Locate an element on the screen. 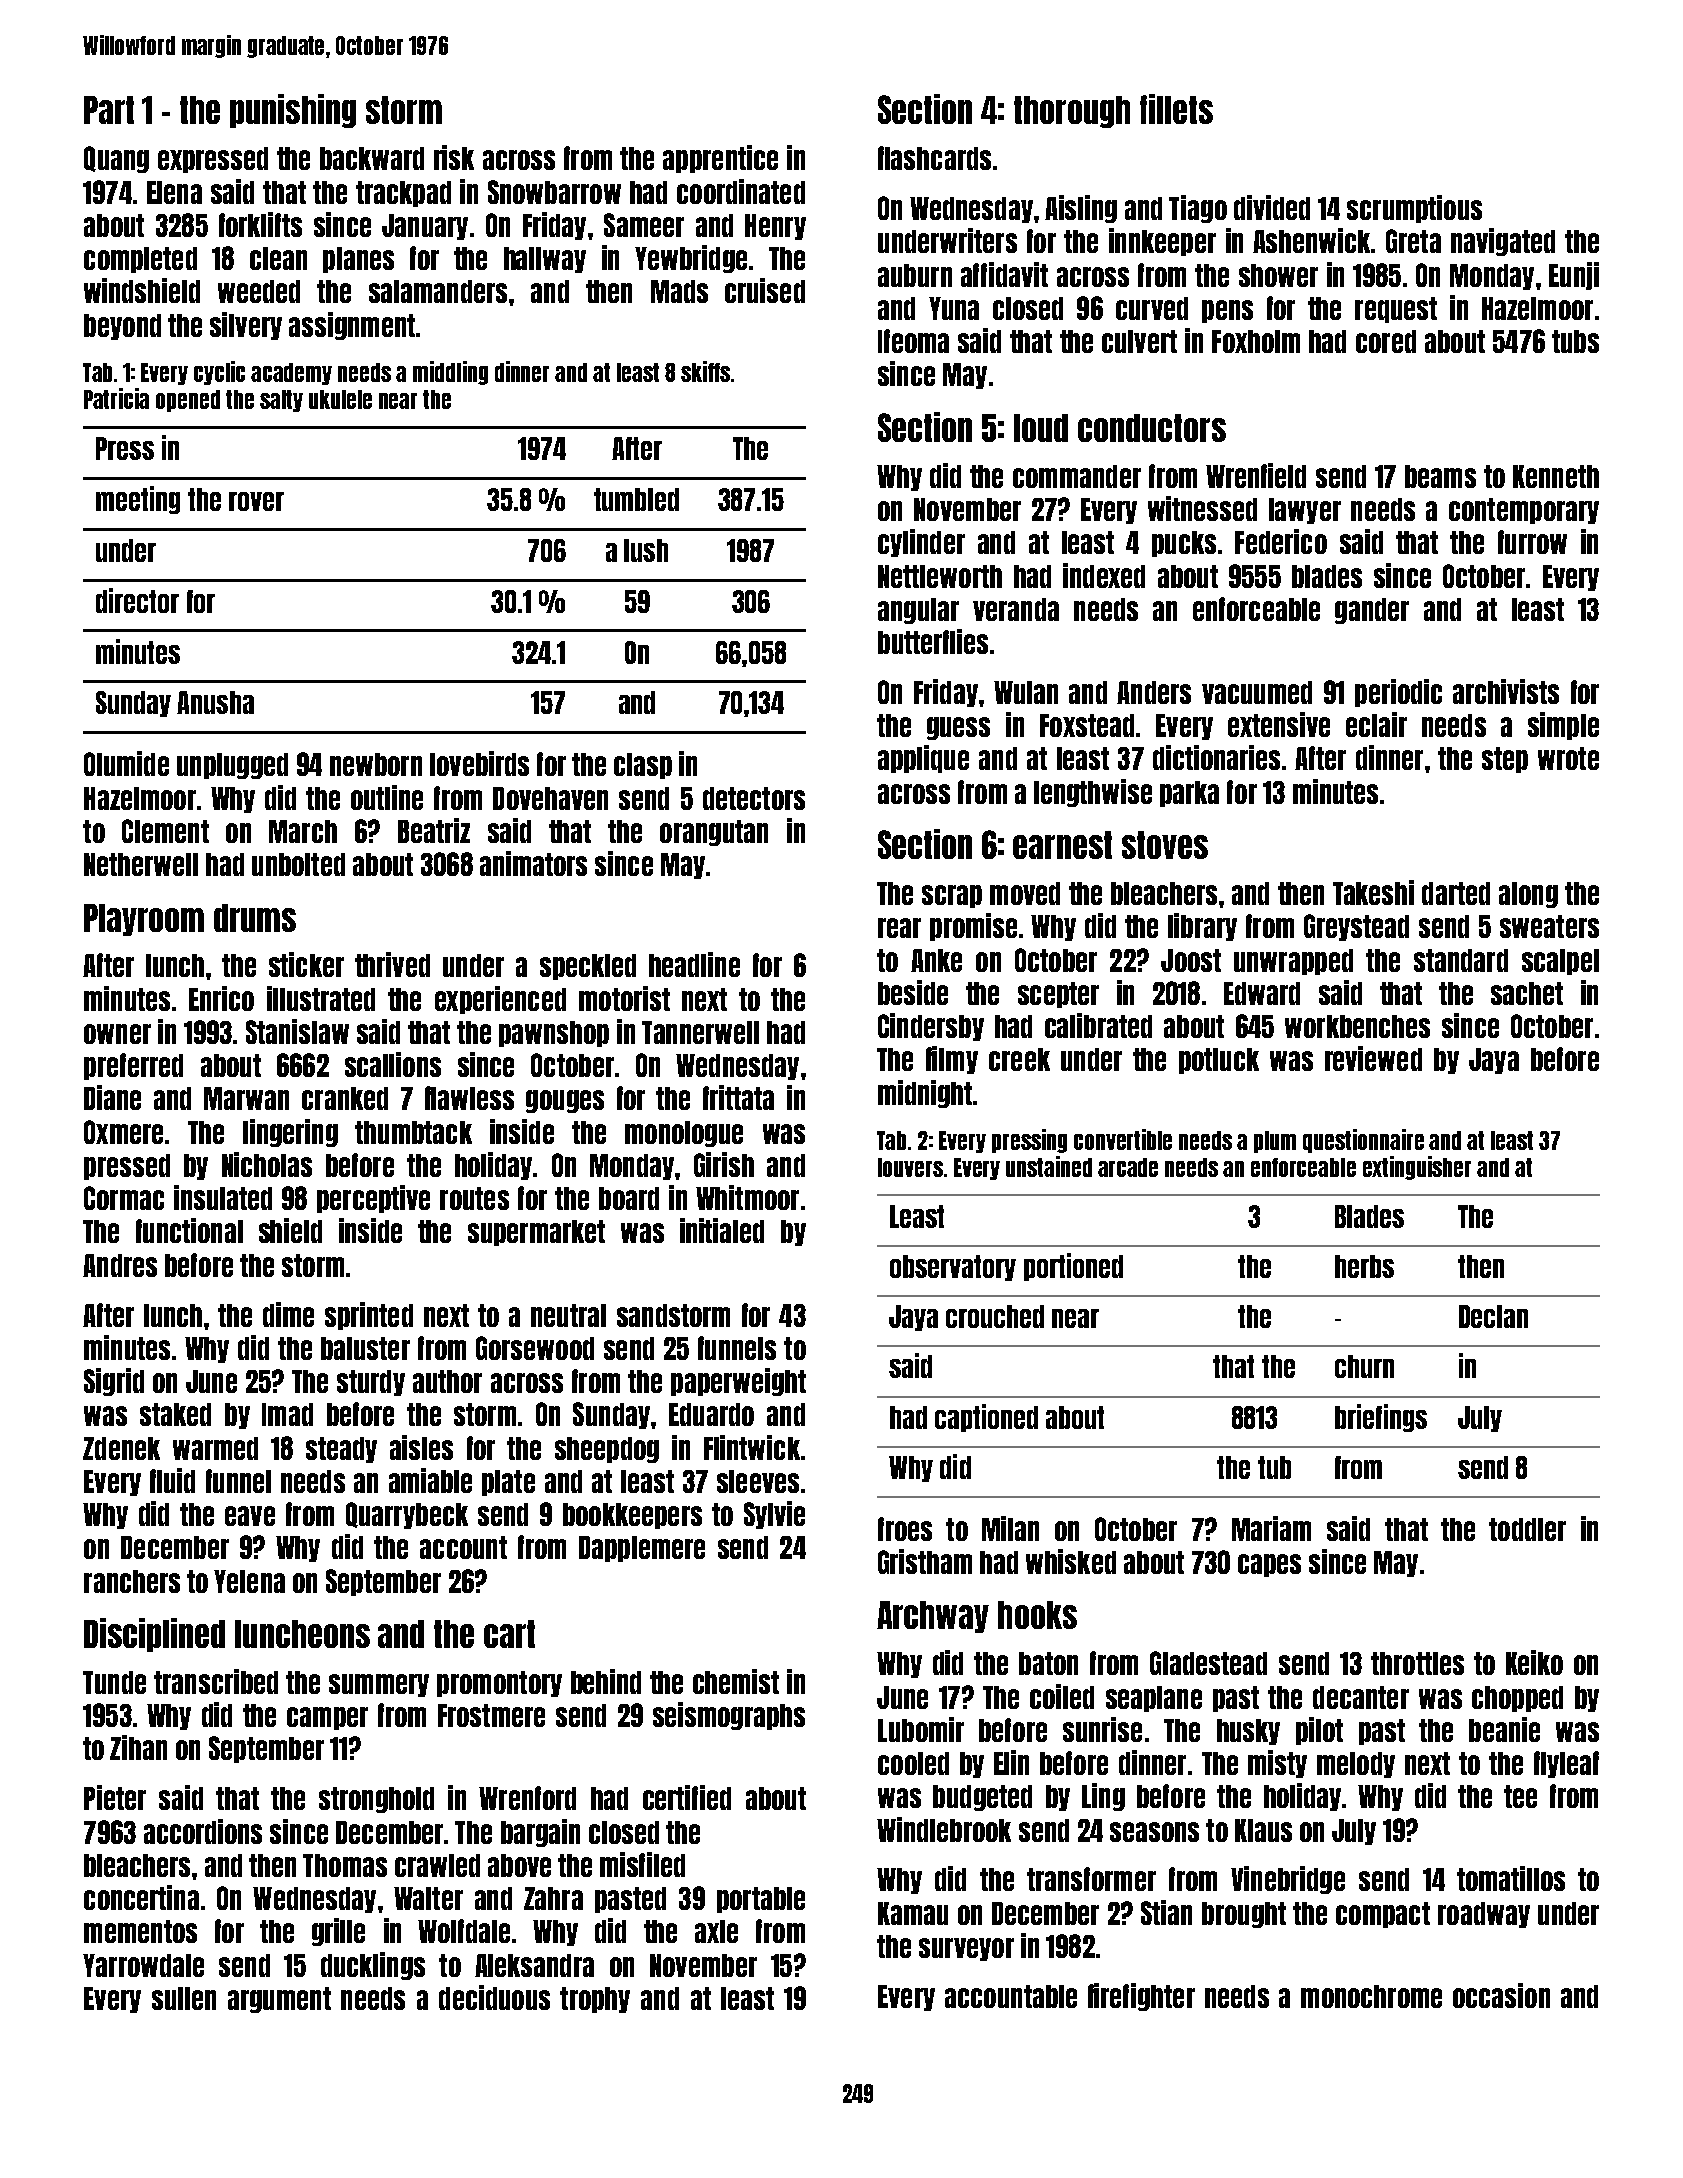 The height and width of the screenshot is (2178, 1683). flashcards is located at coordinates (934, 158).
